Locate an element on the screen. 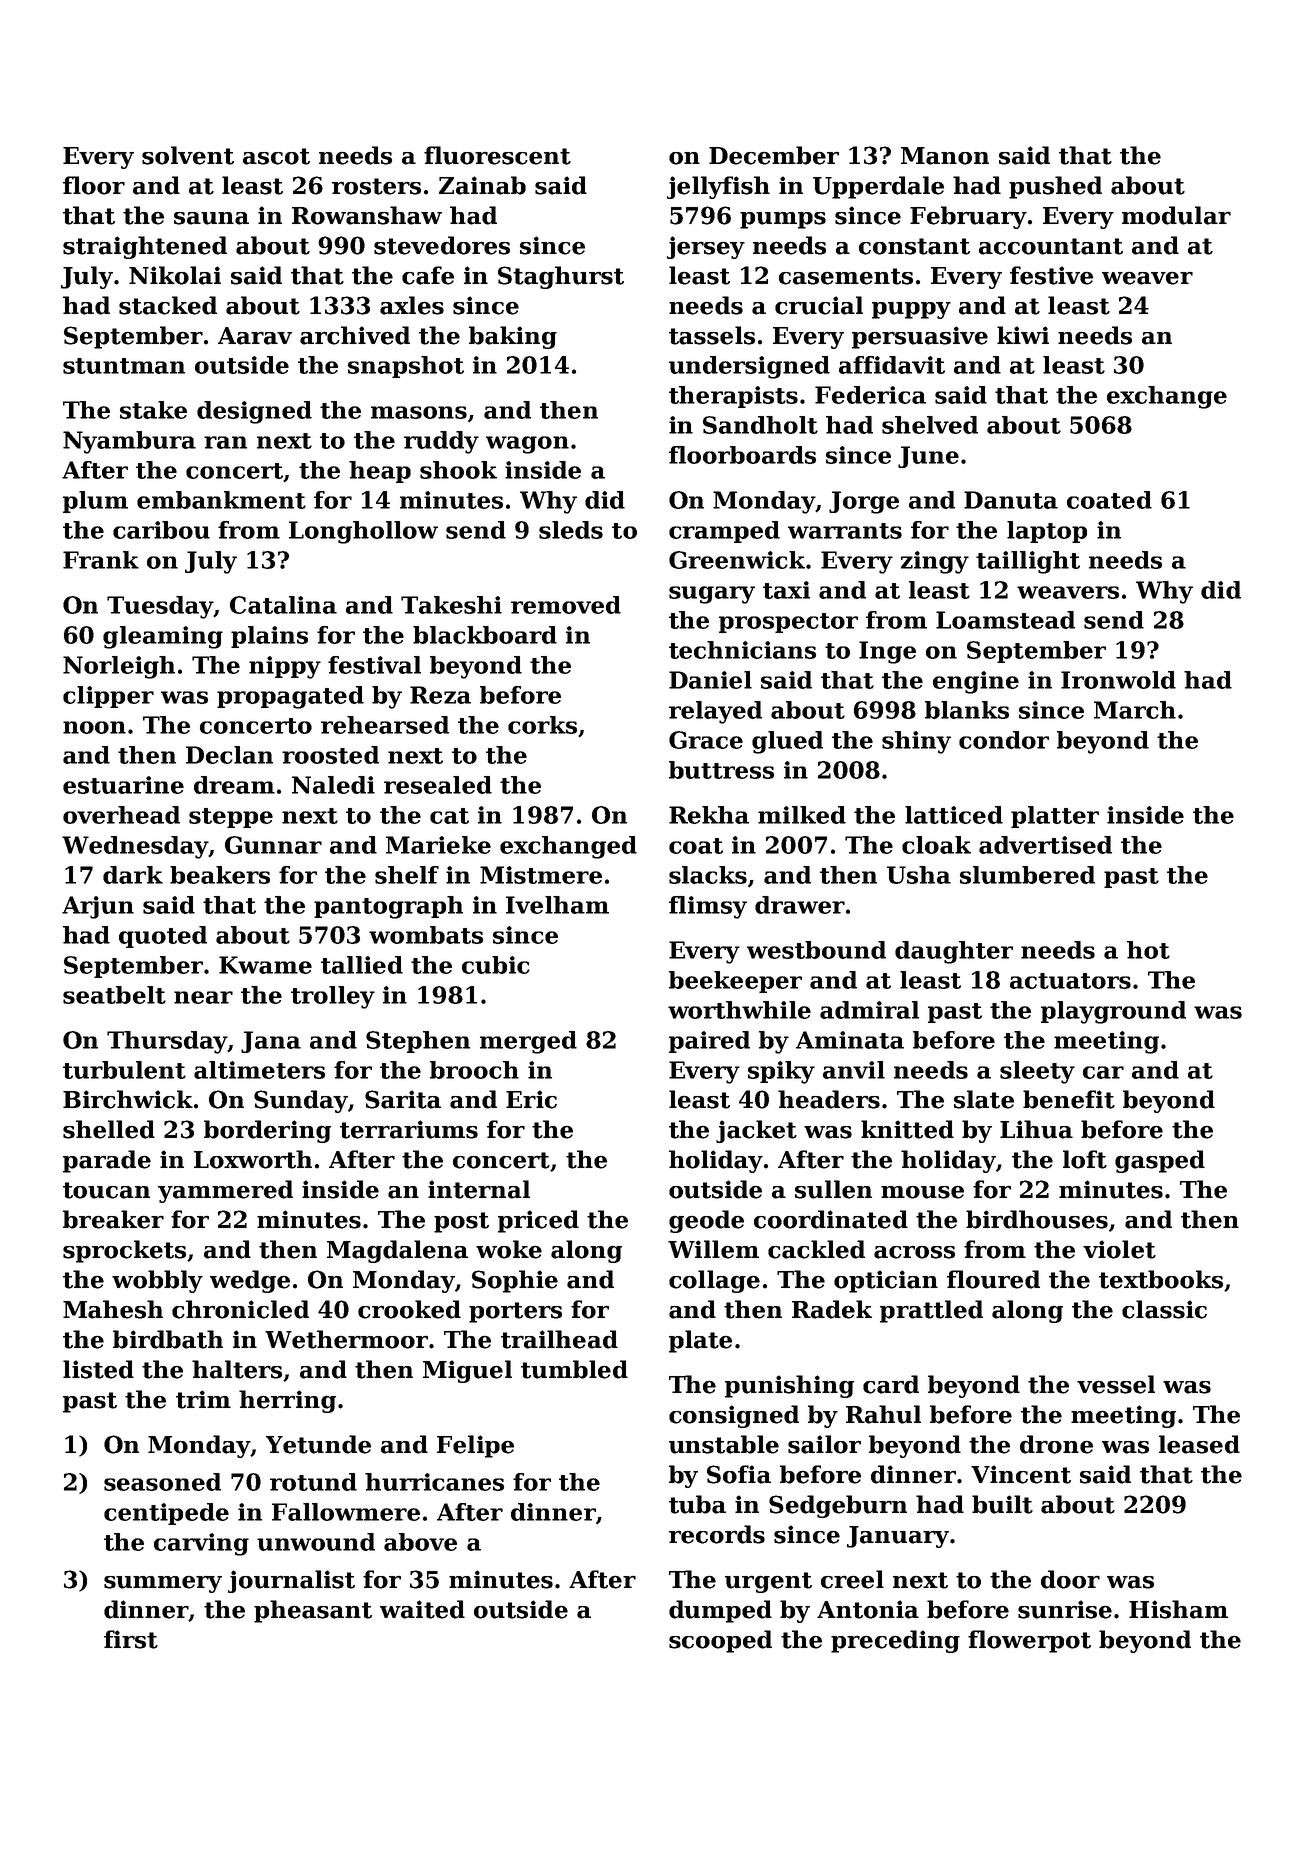  archived is located at coordinates (355, 335).
